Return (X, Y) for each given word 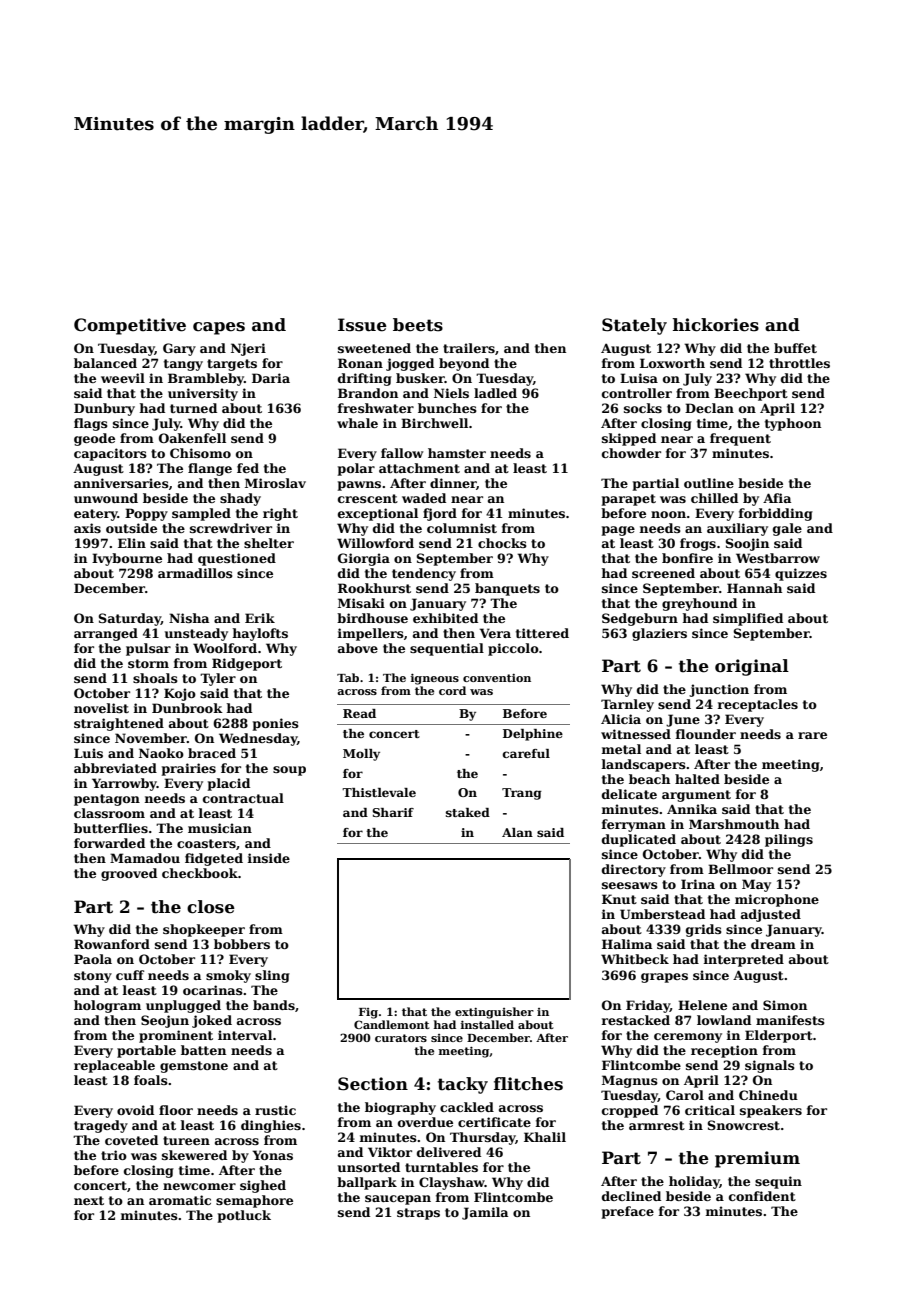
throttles (799, 363)
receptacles (758, 705)
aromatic (180, 1200)
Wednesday (258, 739)
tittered (542, 633)
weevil (123, 378)
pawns (359, 486)
